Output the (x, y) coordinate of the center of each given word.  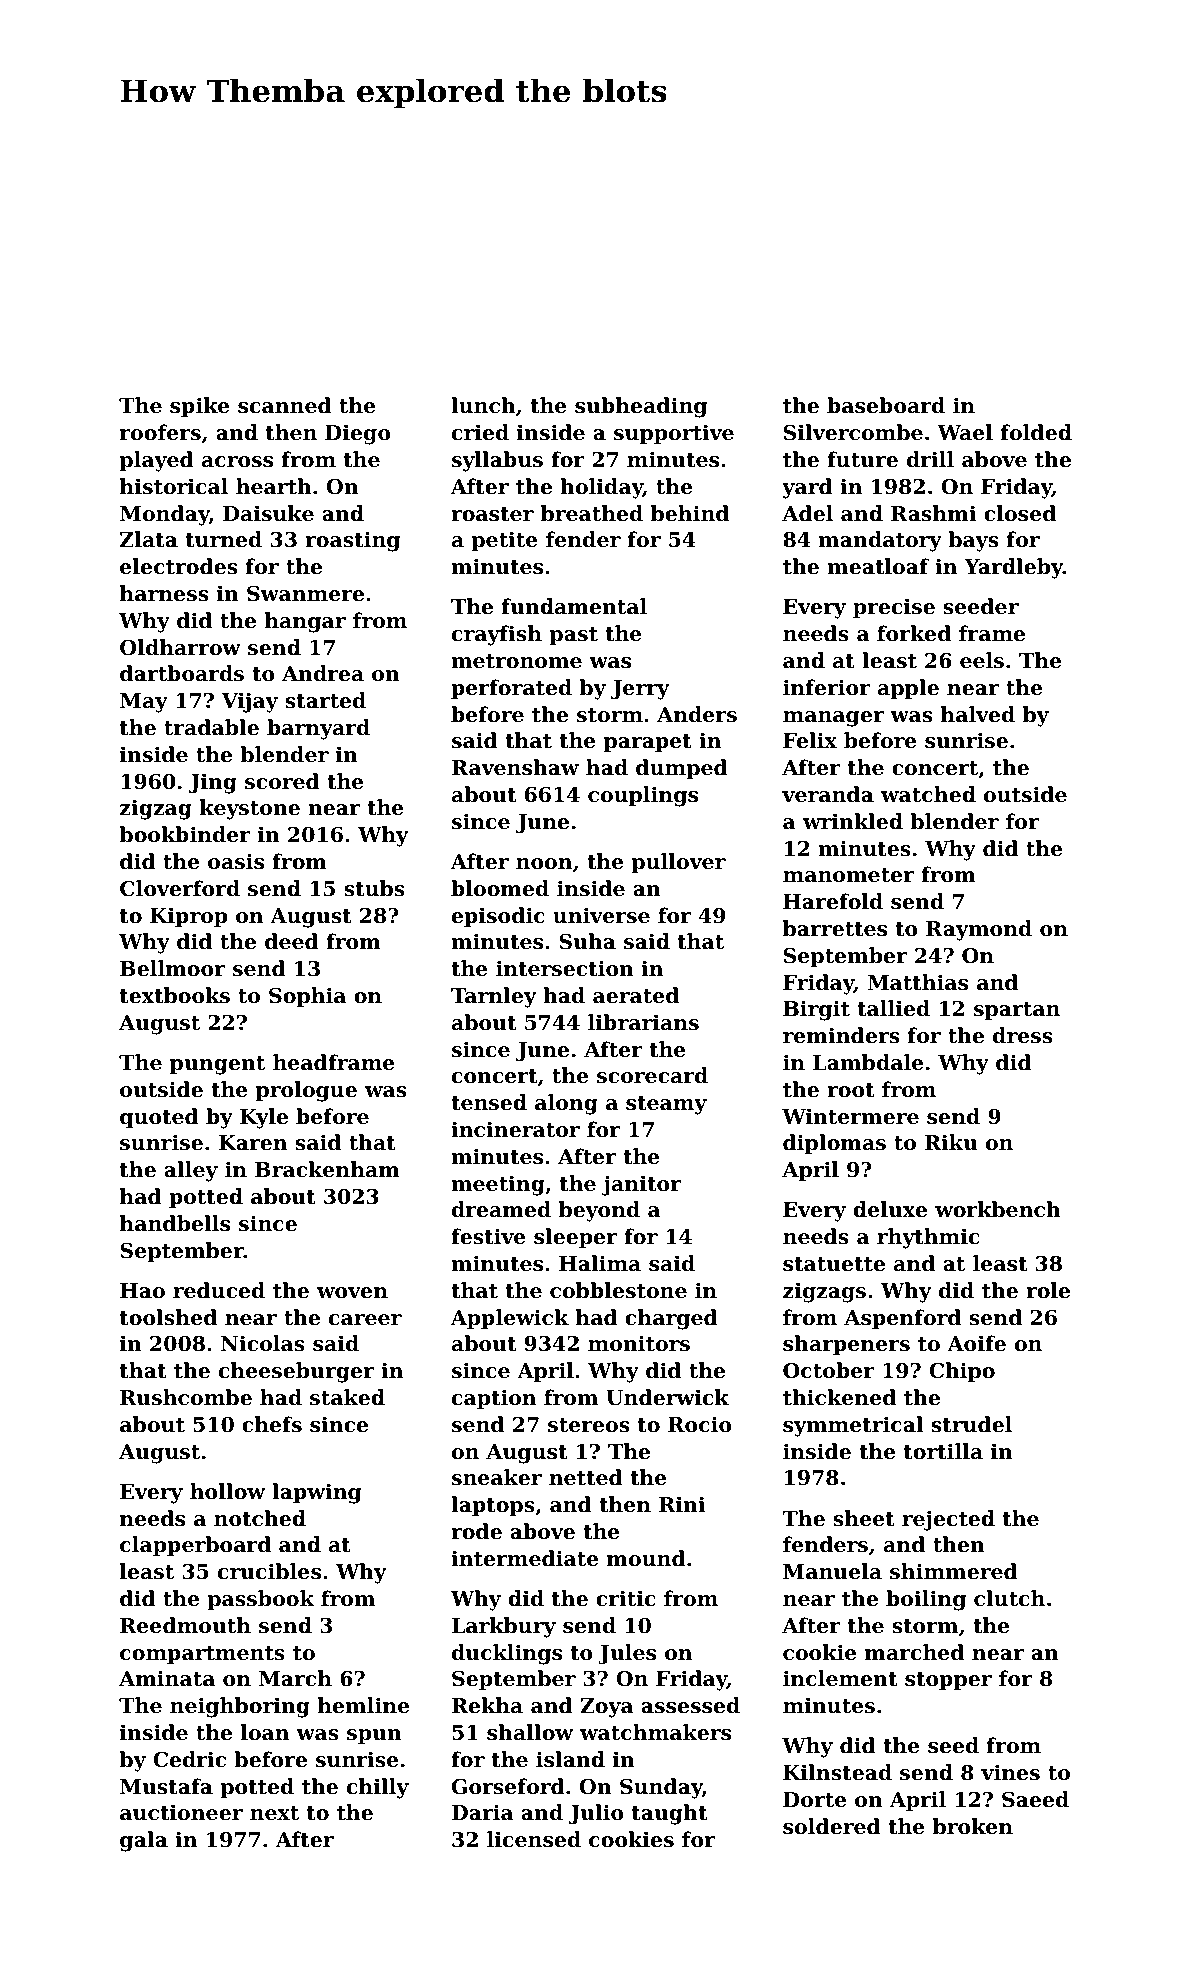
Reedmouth (185, 1625)
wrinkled (853, 821)
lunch (483, 405)
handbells (175, 1223)
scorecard (652, 1075)
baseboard (886, 405)
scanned (285, 405)
